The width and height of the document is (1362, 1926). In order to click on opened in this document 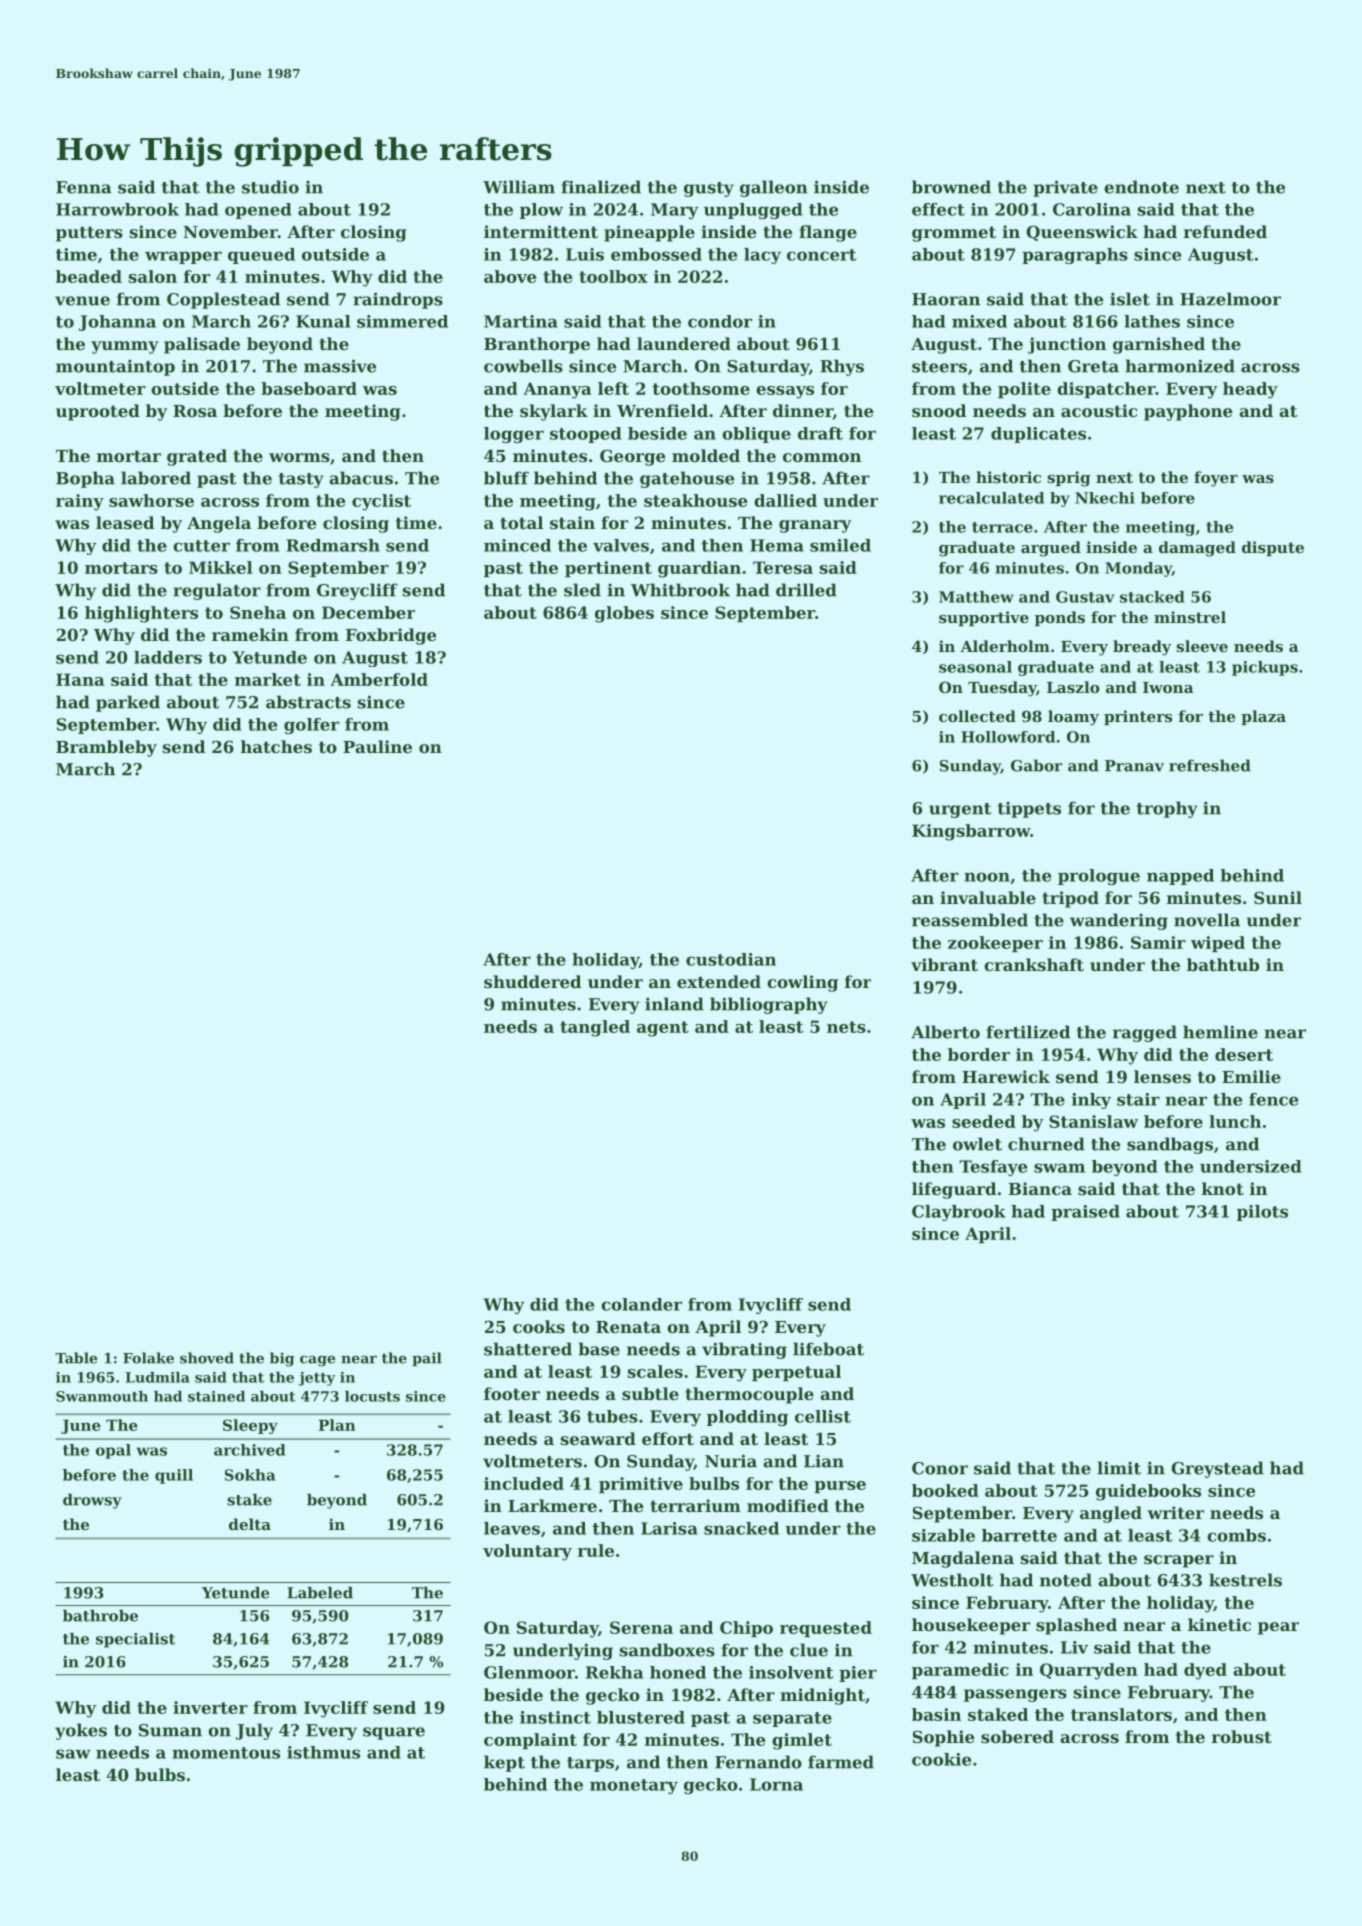, I will do `click(258, 211)`.
